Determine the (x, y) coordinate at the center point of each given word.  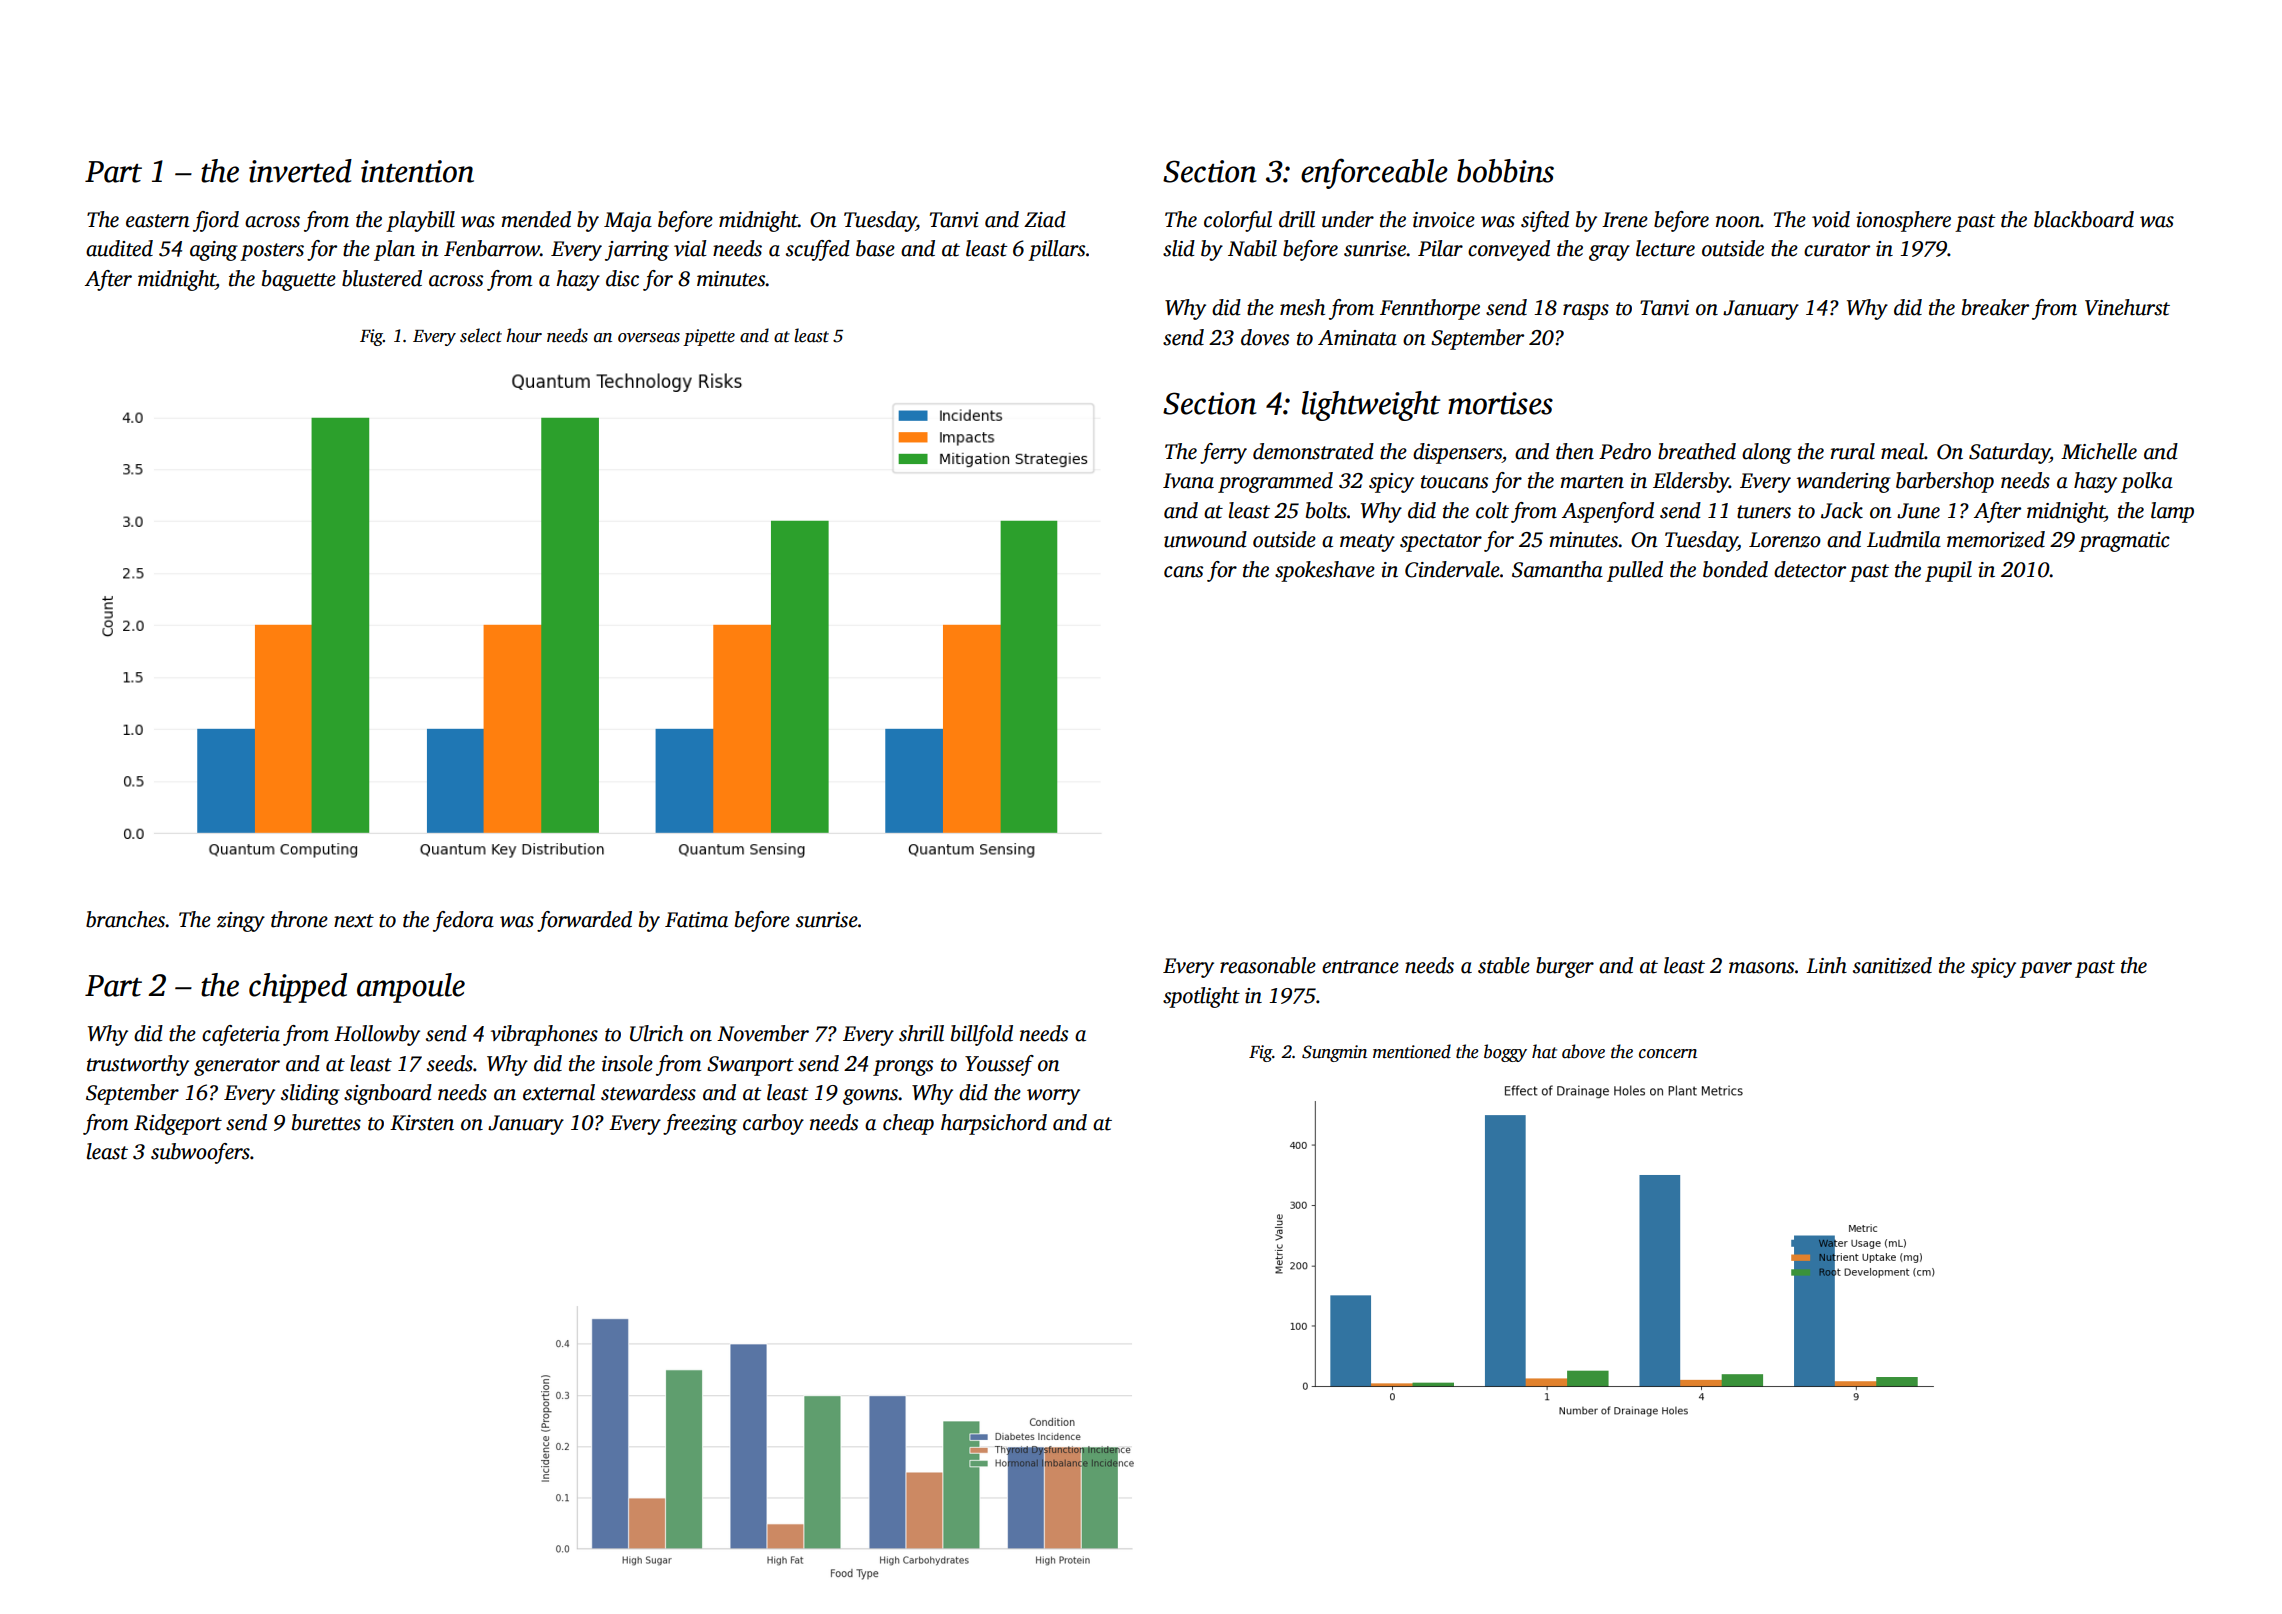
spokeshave (1325, 571)
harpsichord (994, 1124)
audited (119, 248)
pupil (1948, 571)
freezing (700, 1124)
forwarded (584, 921)
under (1348, 219)
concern (1668, 1054)
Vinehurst (2127, 307)
